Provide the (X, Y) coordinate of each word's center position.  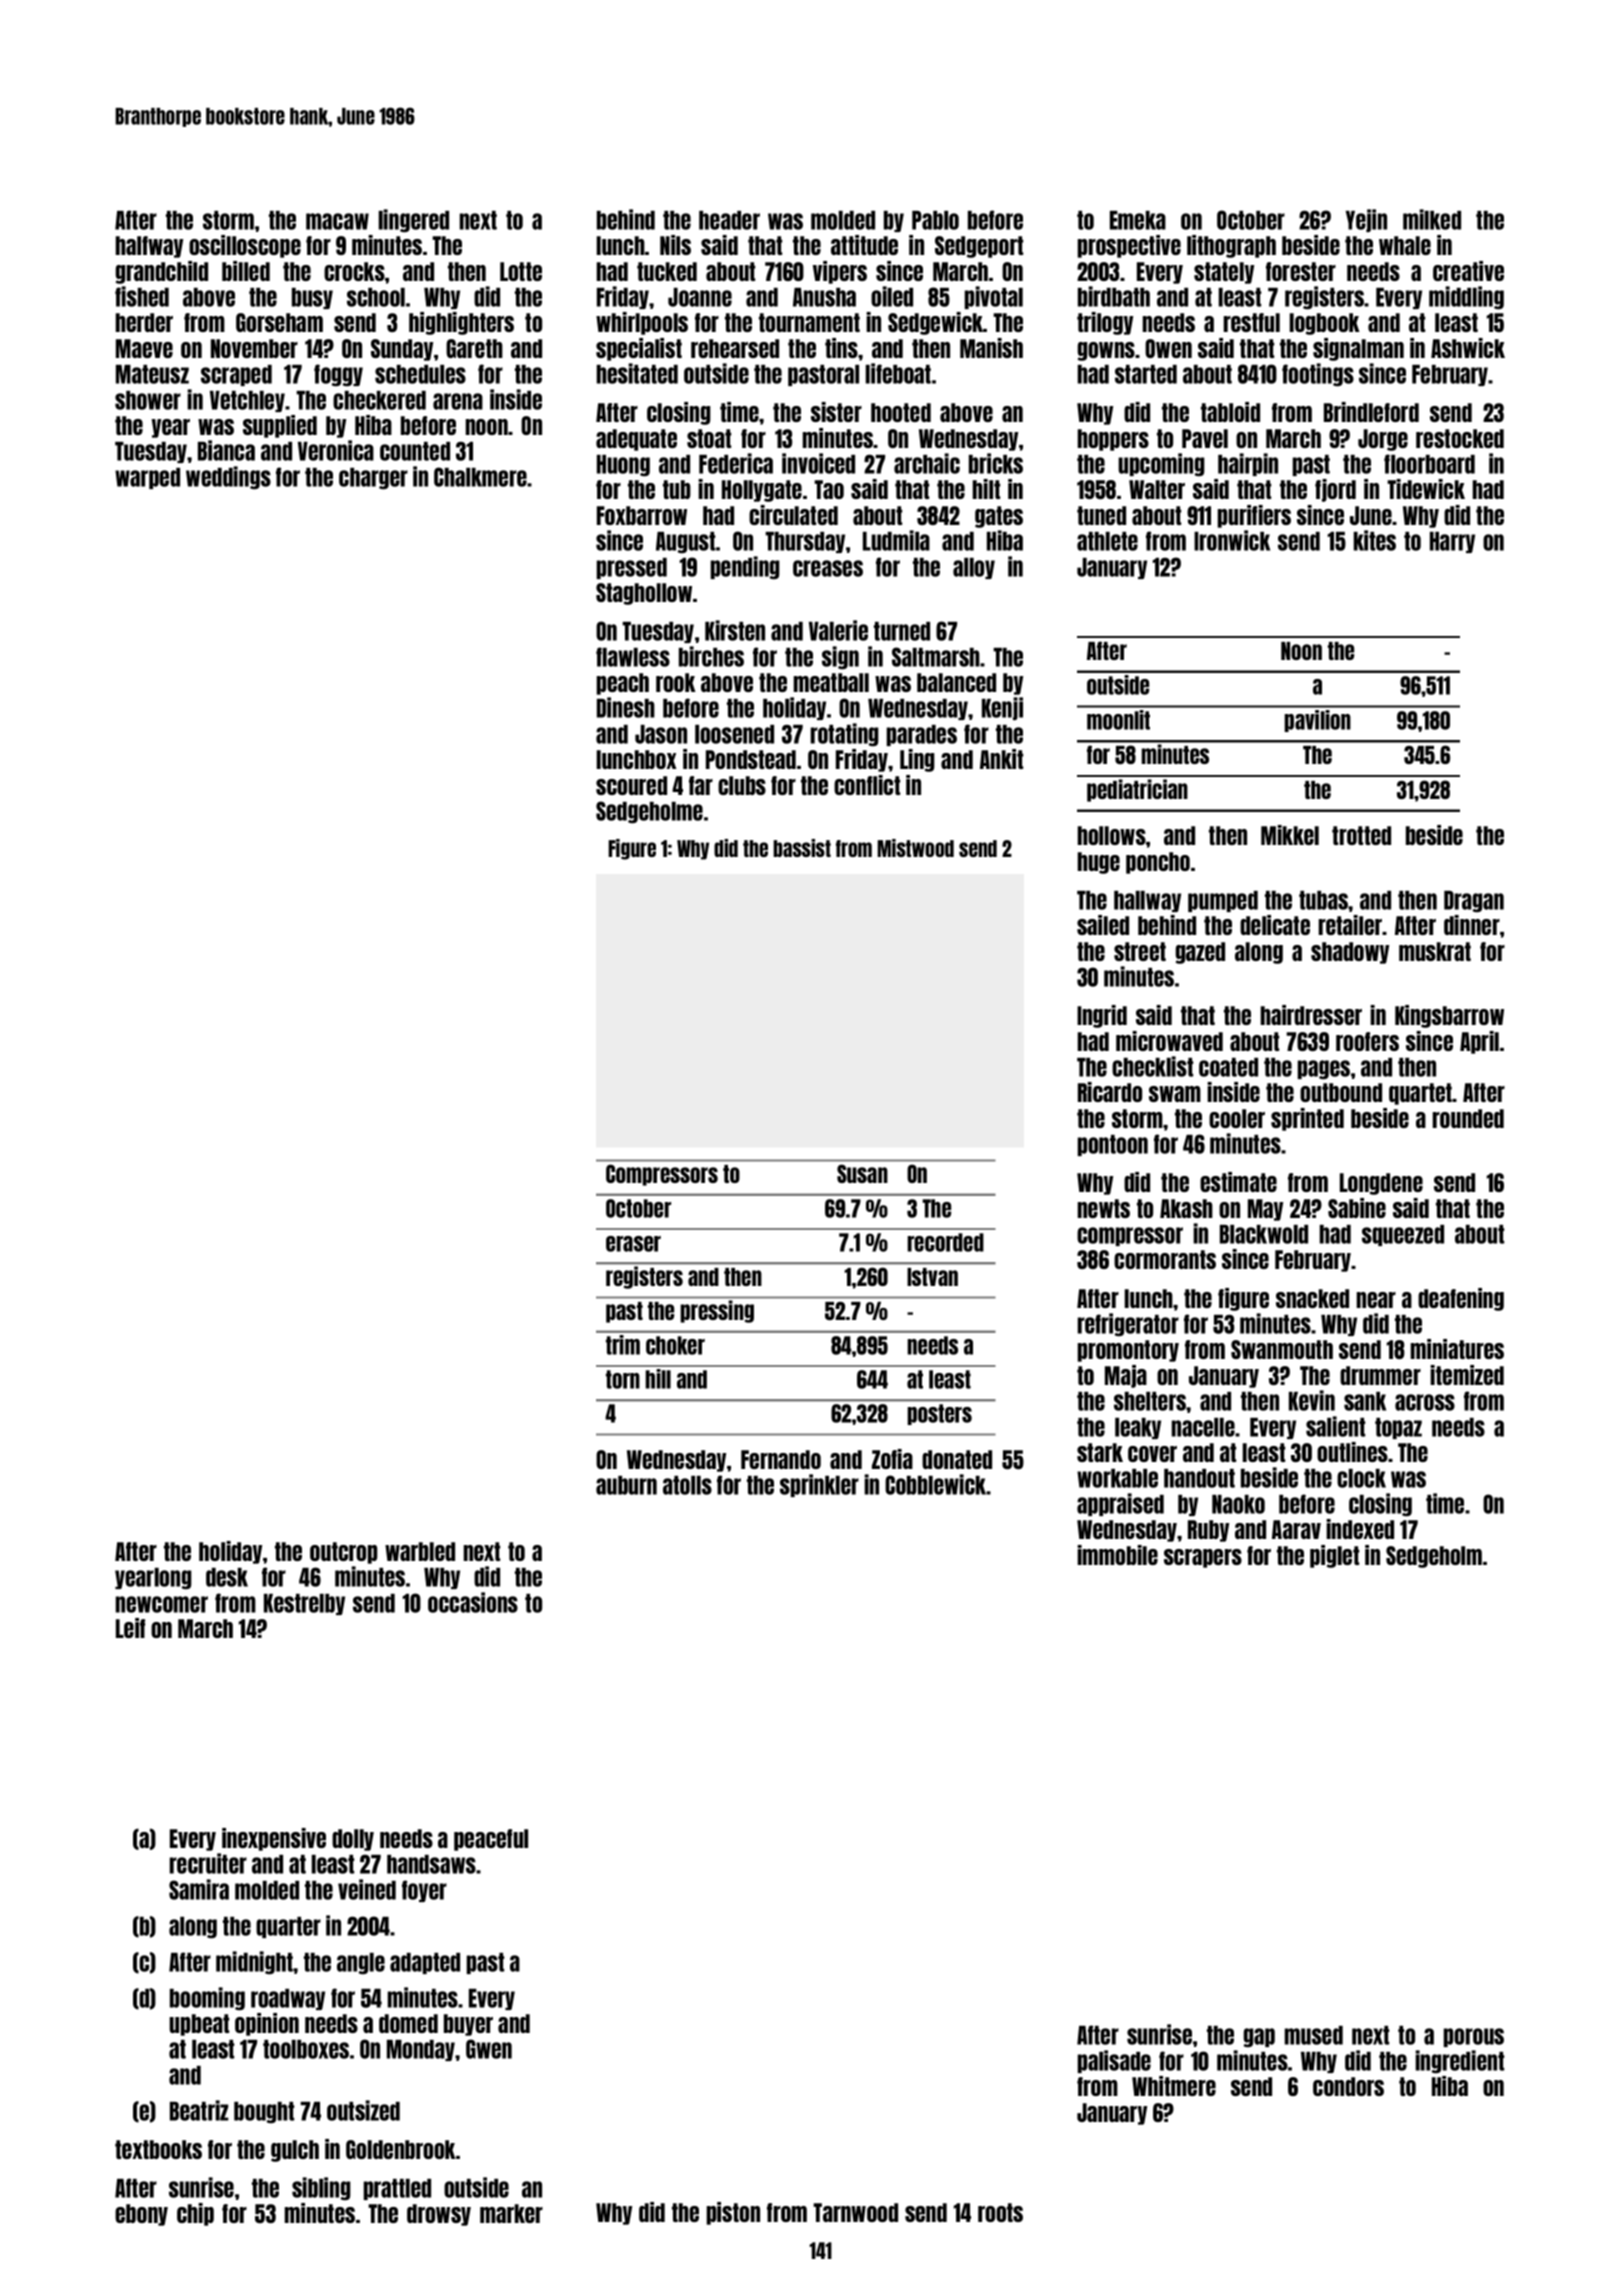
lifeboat (898, 373)
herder (144, 322)
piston (733, 2213)
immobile (1117, 1555)
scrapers (1203, 1558)
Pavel (1205, 438)
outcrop (343, 1553)
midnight (254, 1963)
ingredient (1459, 2062)
